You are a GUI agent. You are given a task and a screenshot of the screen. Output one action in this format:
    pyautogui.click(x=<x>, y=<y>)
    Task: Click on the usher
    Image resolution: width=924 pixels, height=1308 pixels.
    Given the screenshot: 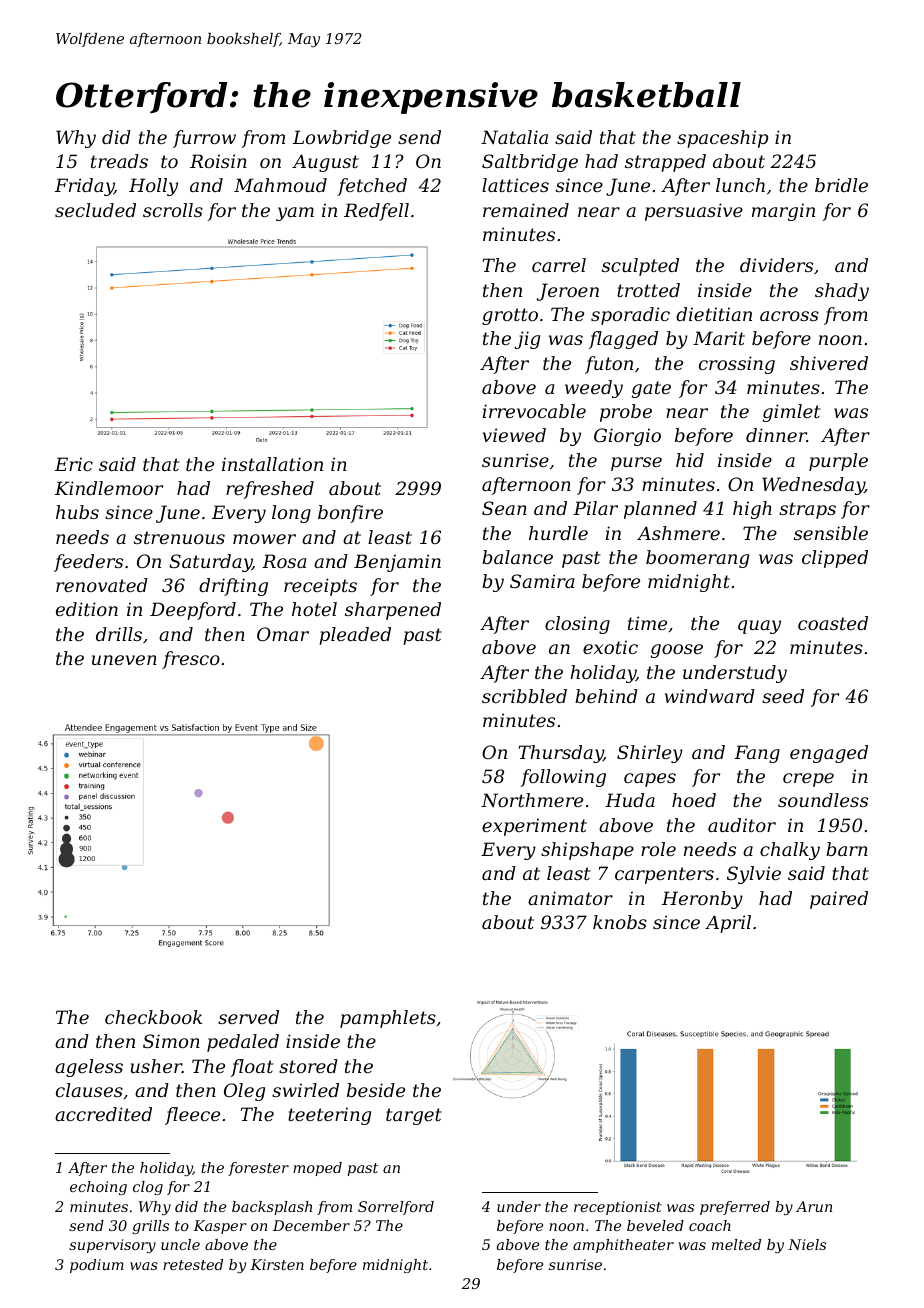 What is the action you would take?
    pyautogui.click(x=156, y=1066)
